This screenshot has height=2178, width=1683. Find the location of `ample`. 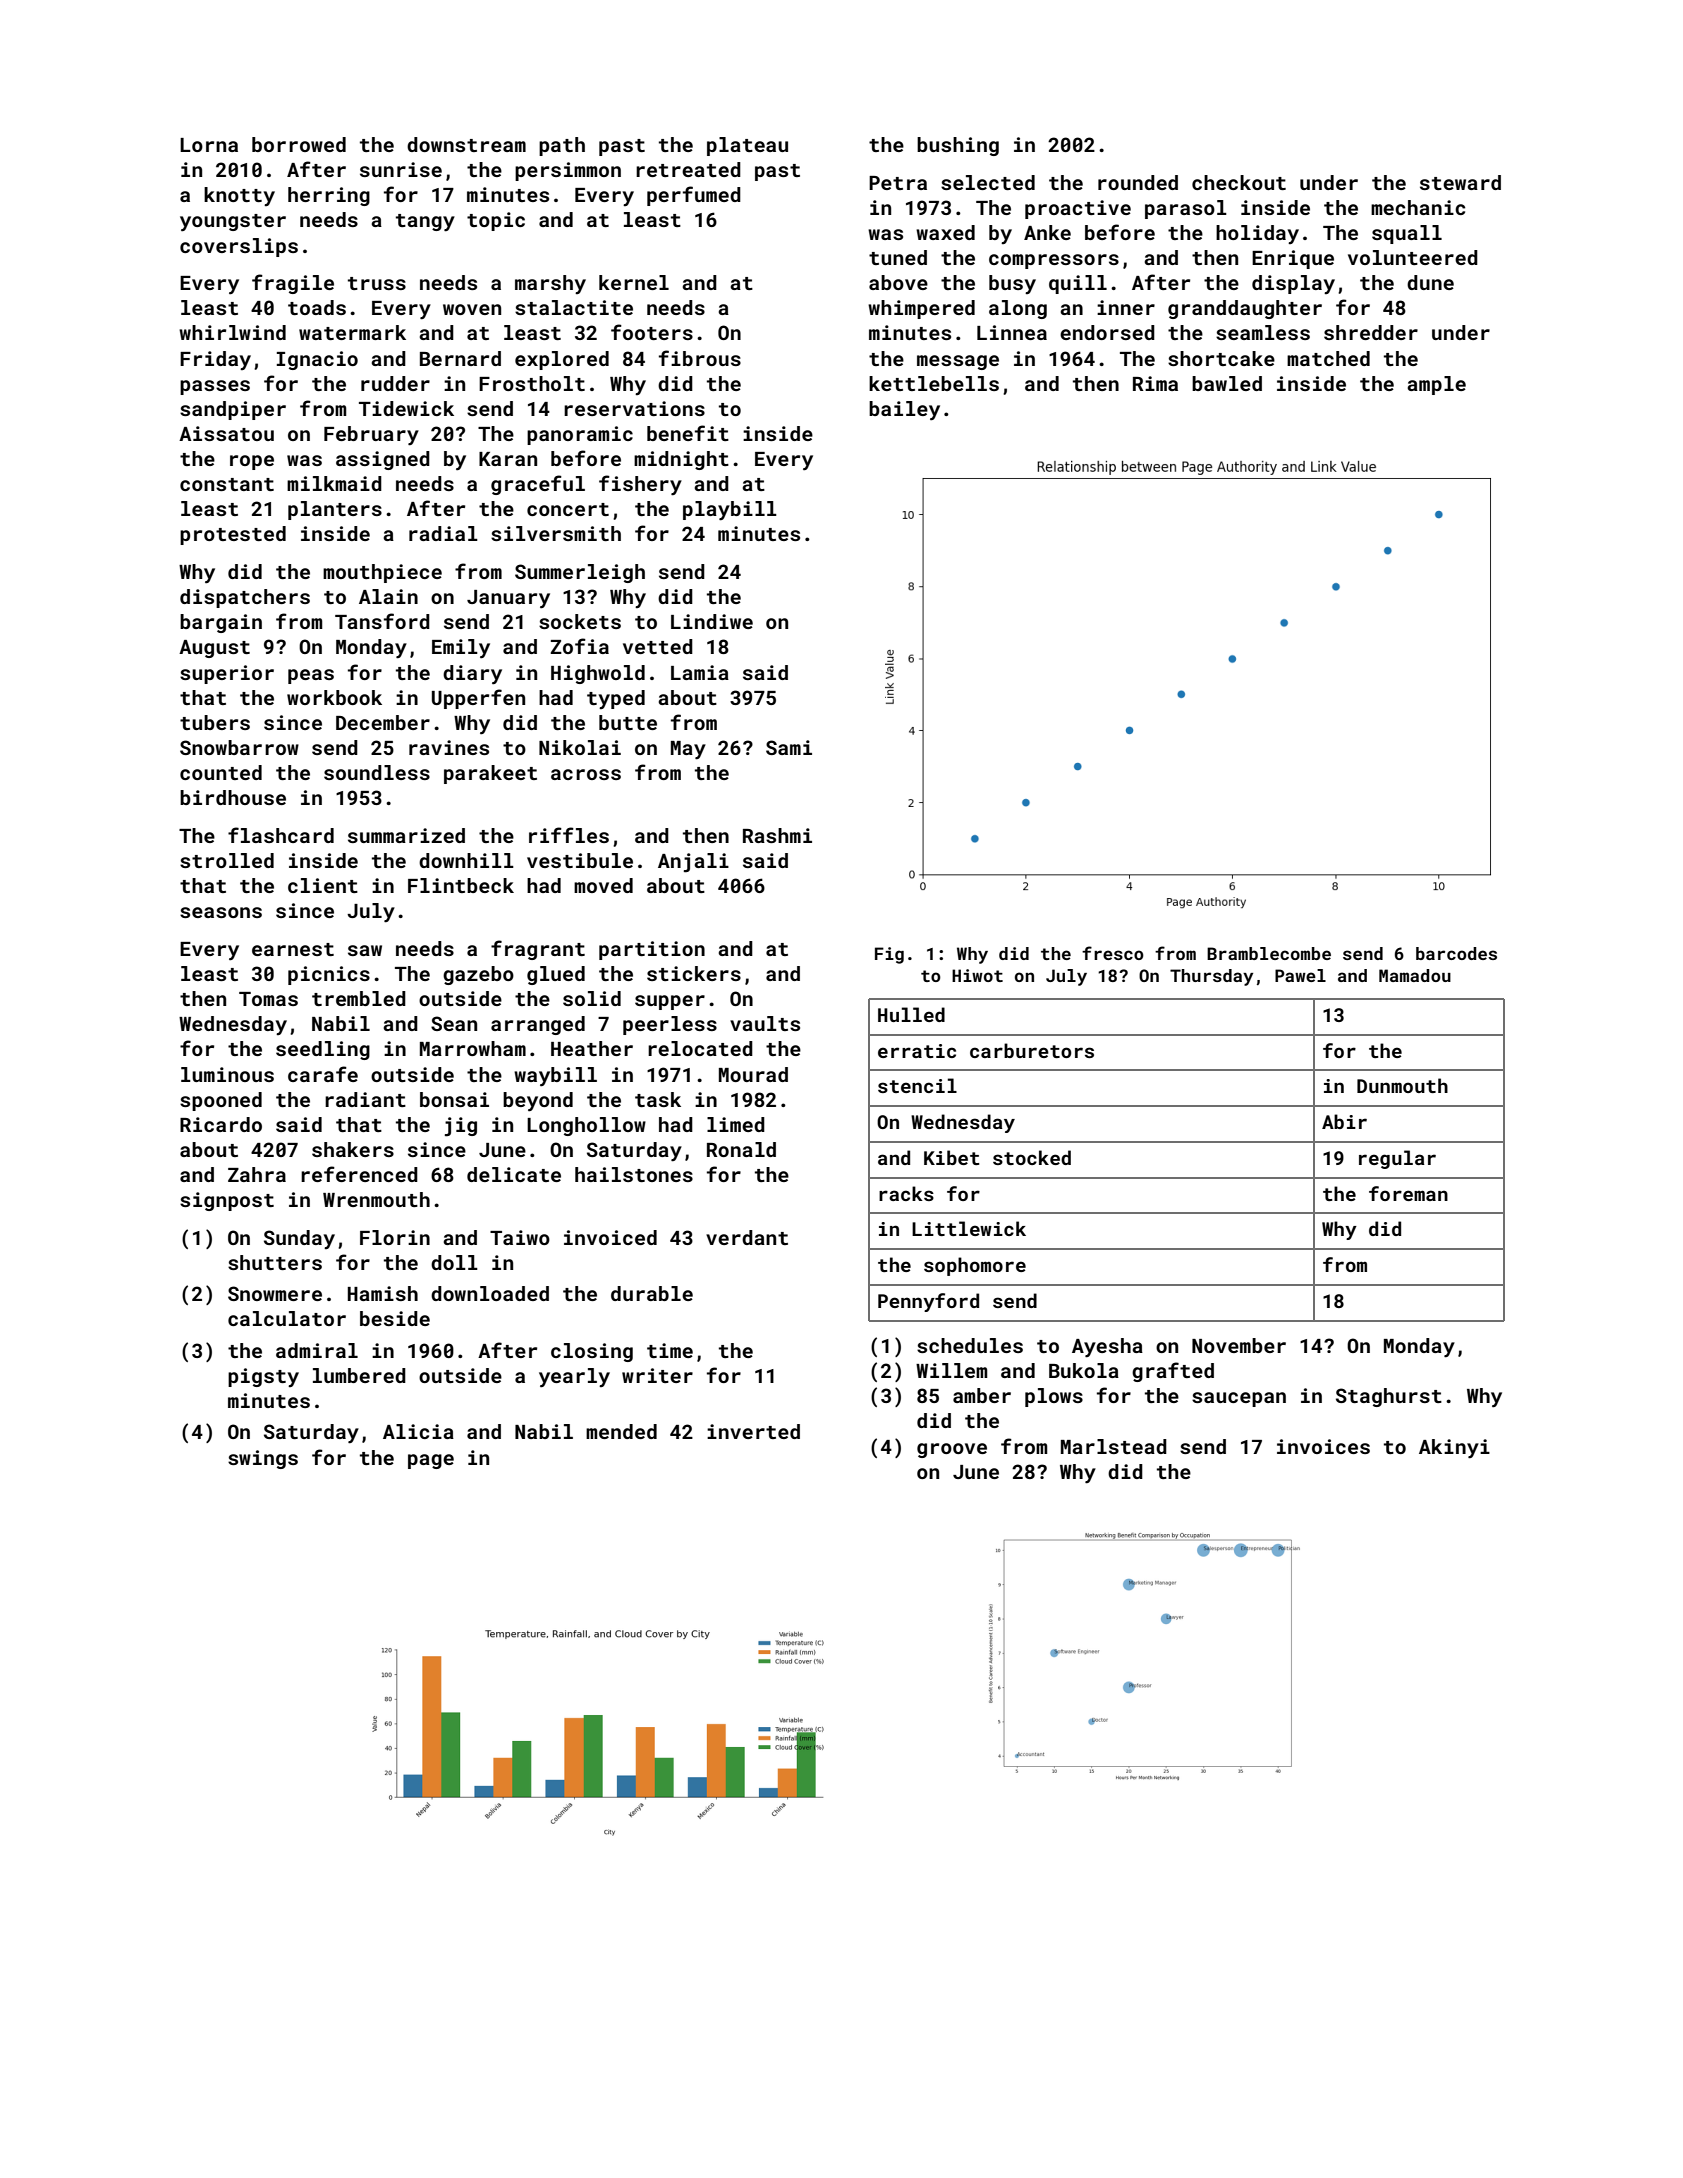

ample is located at coordinates (1436, 385).
